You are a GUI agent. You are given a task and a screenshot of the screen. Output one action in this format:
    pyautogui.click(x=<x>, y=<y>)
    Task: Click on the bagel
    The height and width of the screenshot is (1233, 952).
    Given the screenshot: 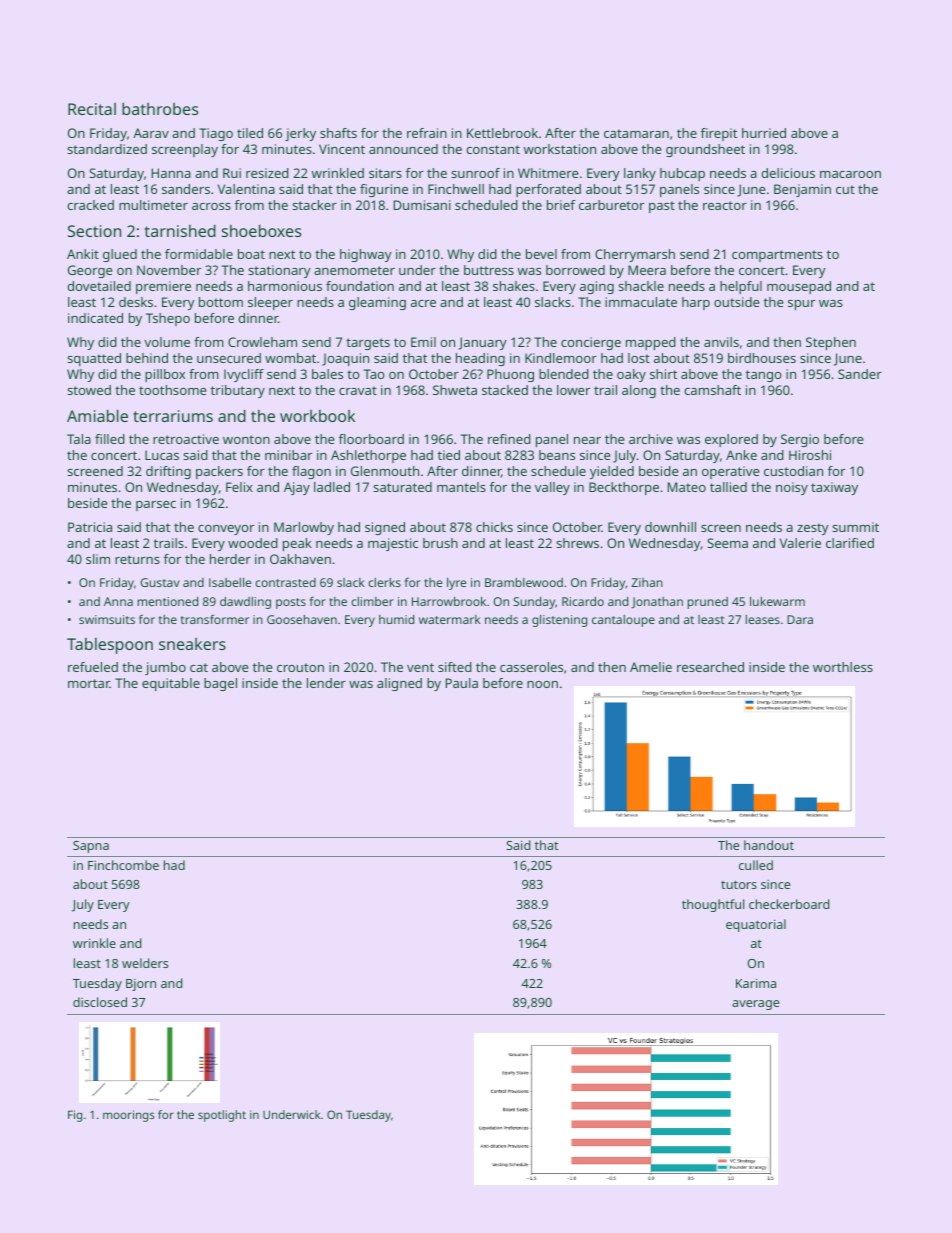 What is the action you would take?
    pyautogui.click(x=220, y=684)
